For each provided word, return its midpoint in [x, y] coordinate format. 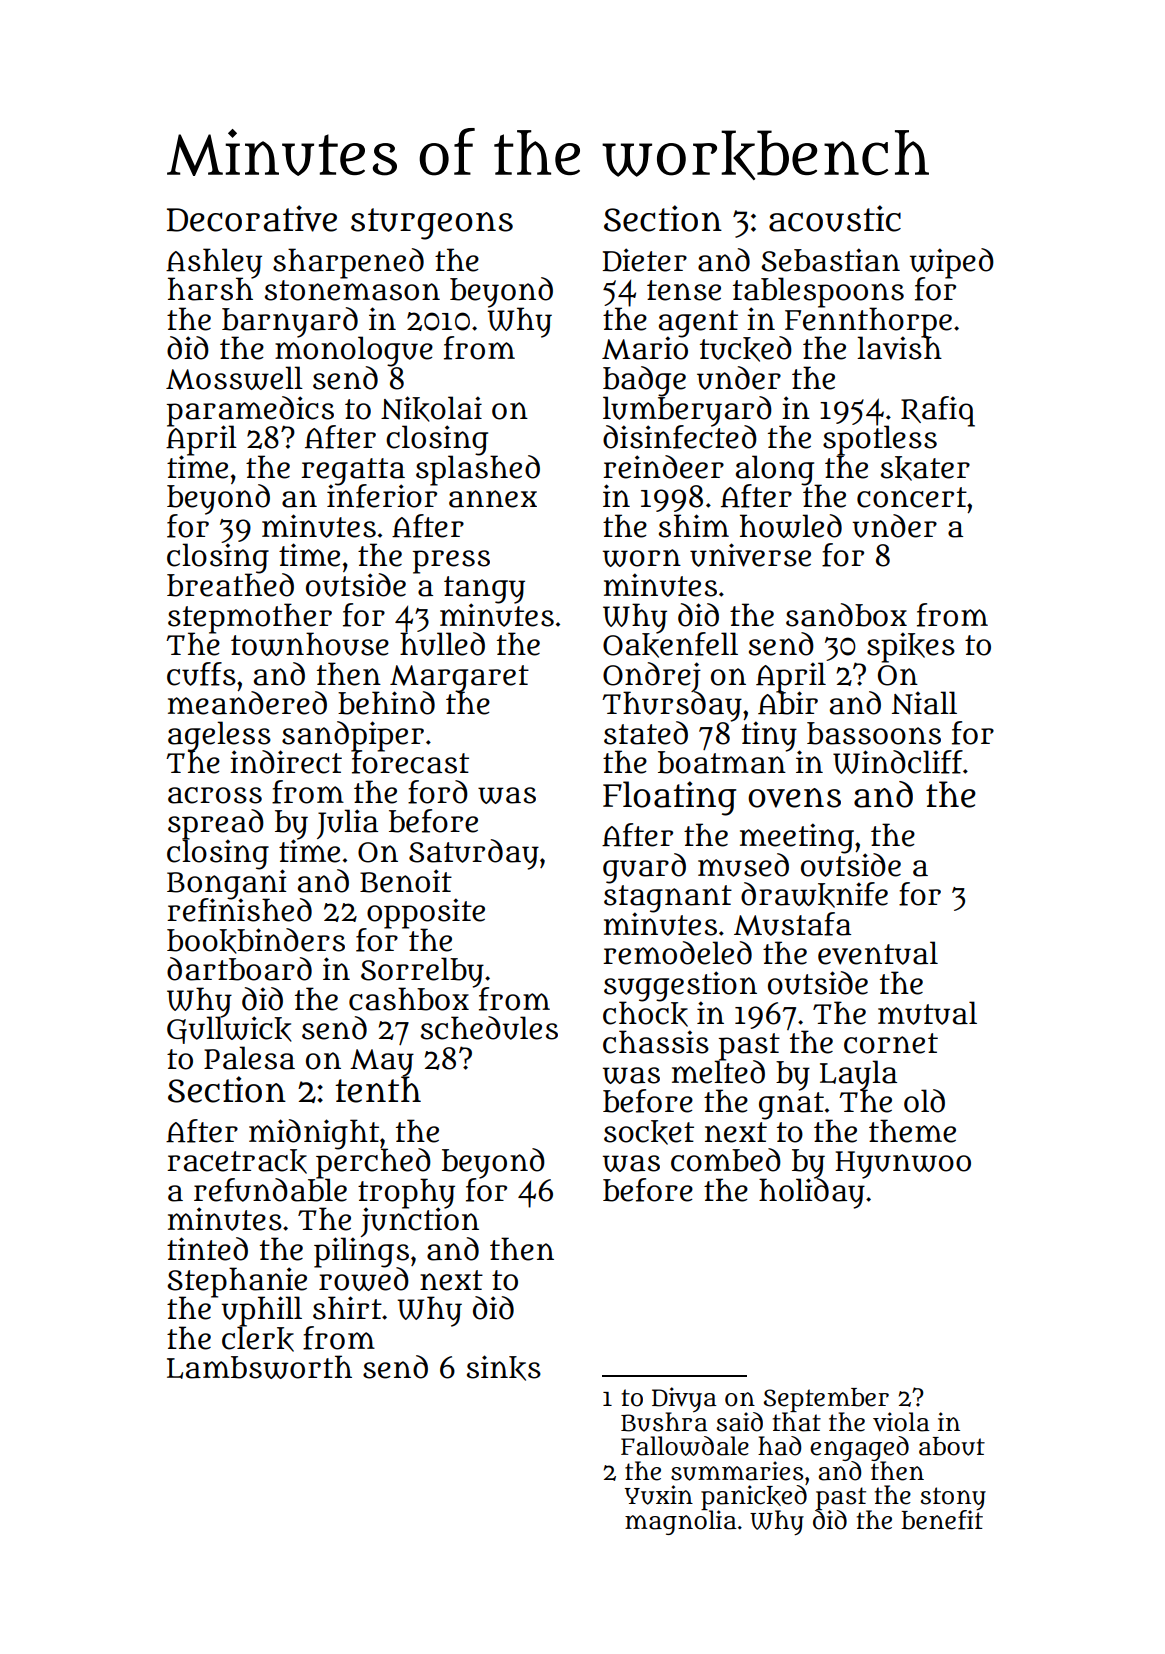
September [826, 1400]
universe [750, 555]
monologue [354, 351]
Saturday [474, 854]
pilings [361, 1252]
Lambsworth [259, 1367]
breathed [230, 585]
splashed [478, 470]
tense [684, 290]
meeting [797, 838]
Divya [684, 1399]
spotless [880, 440]
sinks [504, 1368]
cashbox [409, 999]
